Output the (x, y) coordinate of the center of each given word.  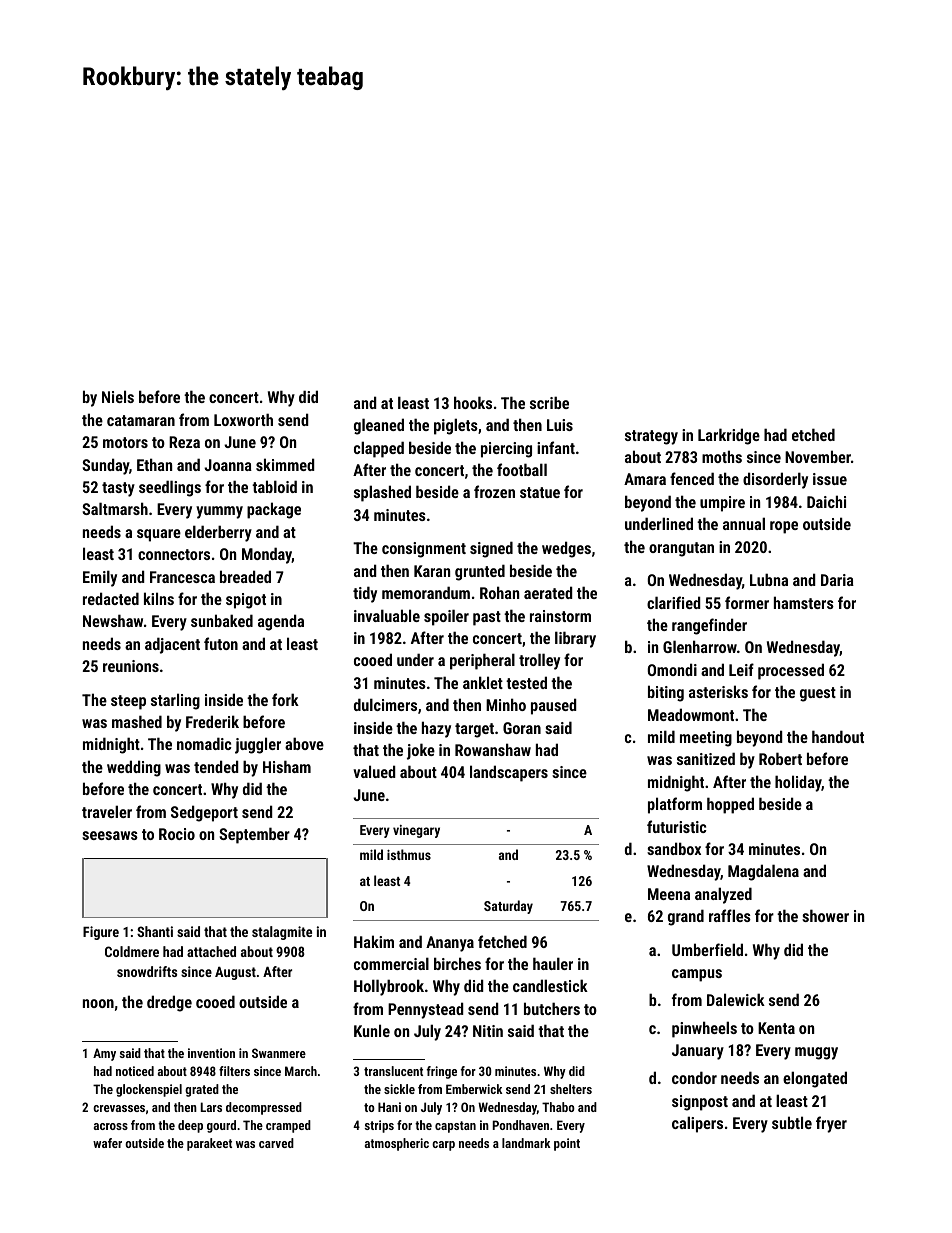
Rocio (177, 834)
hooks (473, 402)
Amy (104, 1054)
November (818, 456)
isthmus (409, 854)
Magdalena (763, 872)
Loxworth (243, 419)
